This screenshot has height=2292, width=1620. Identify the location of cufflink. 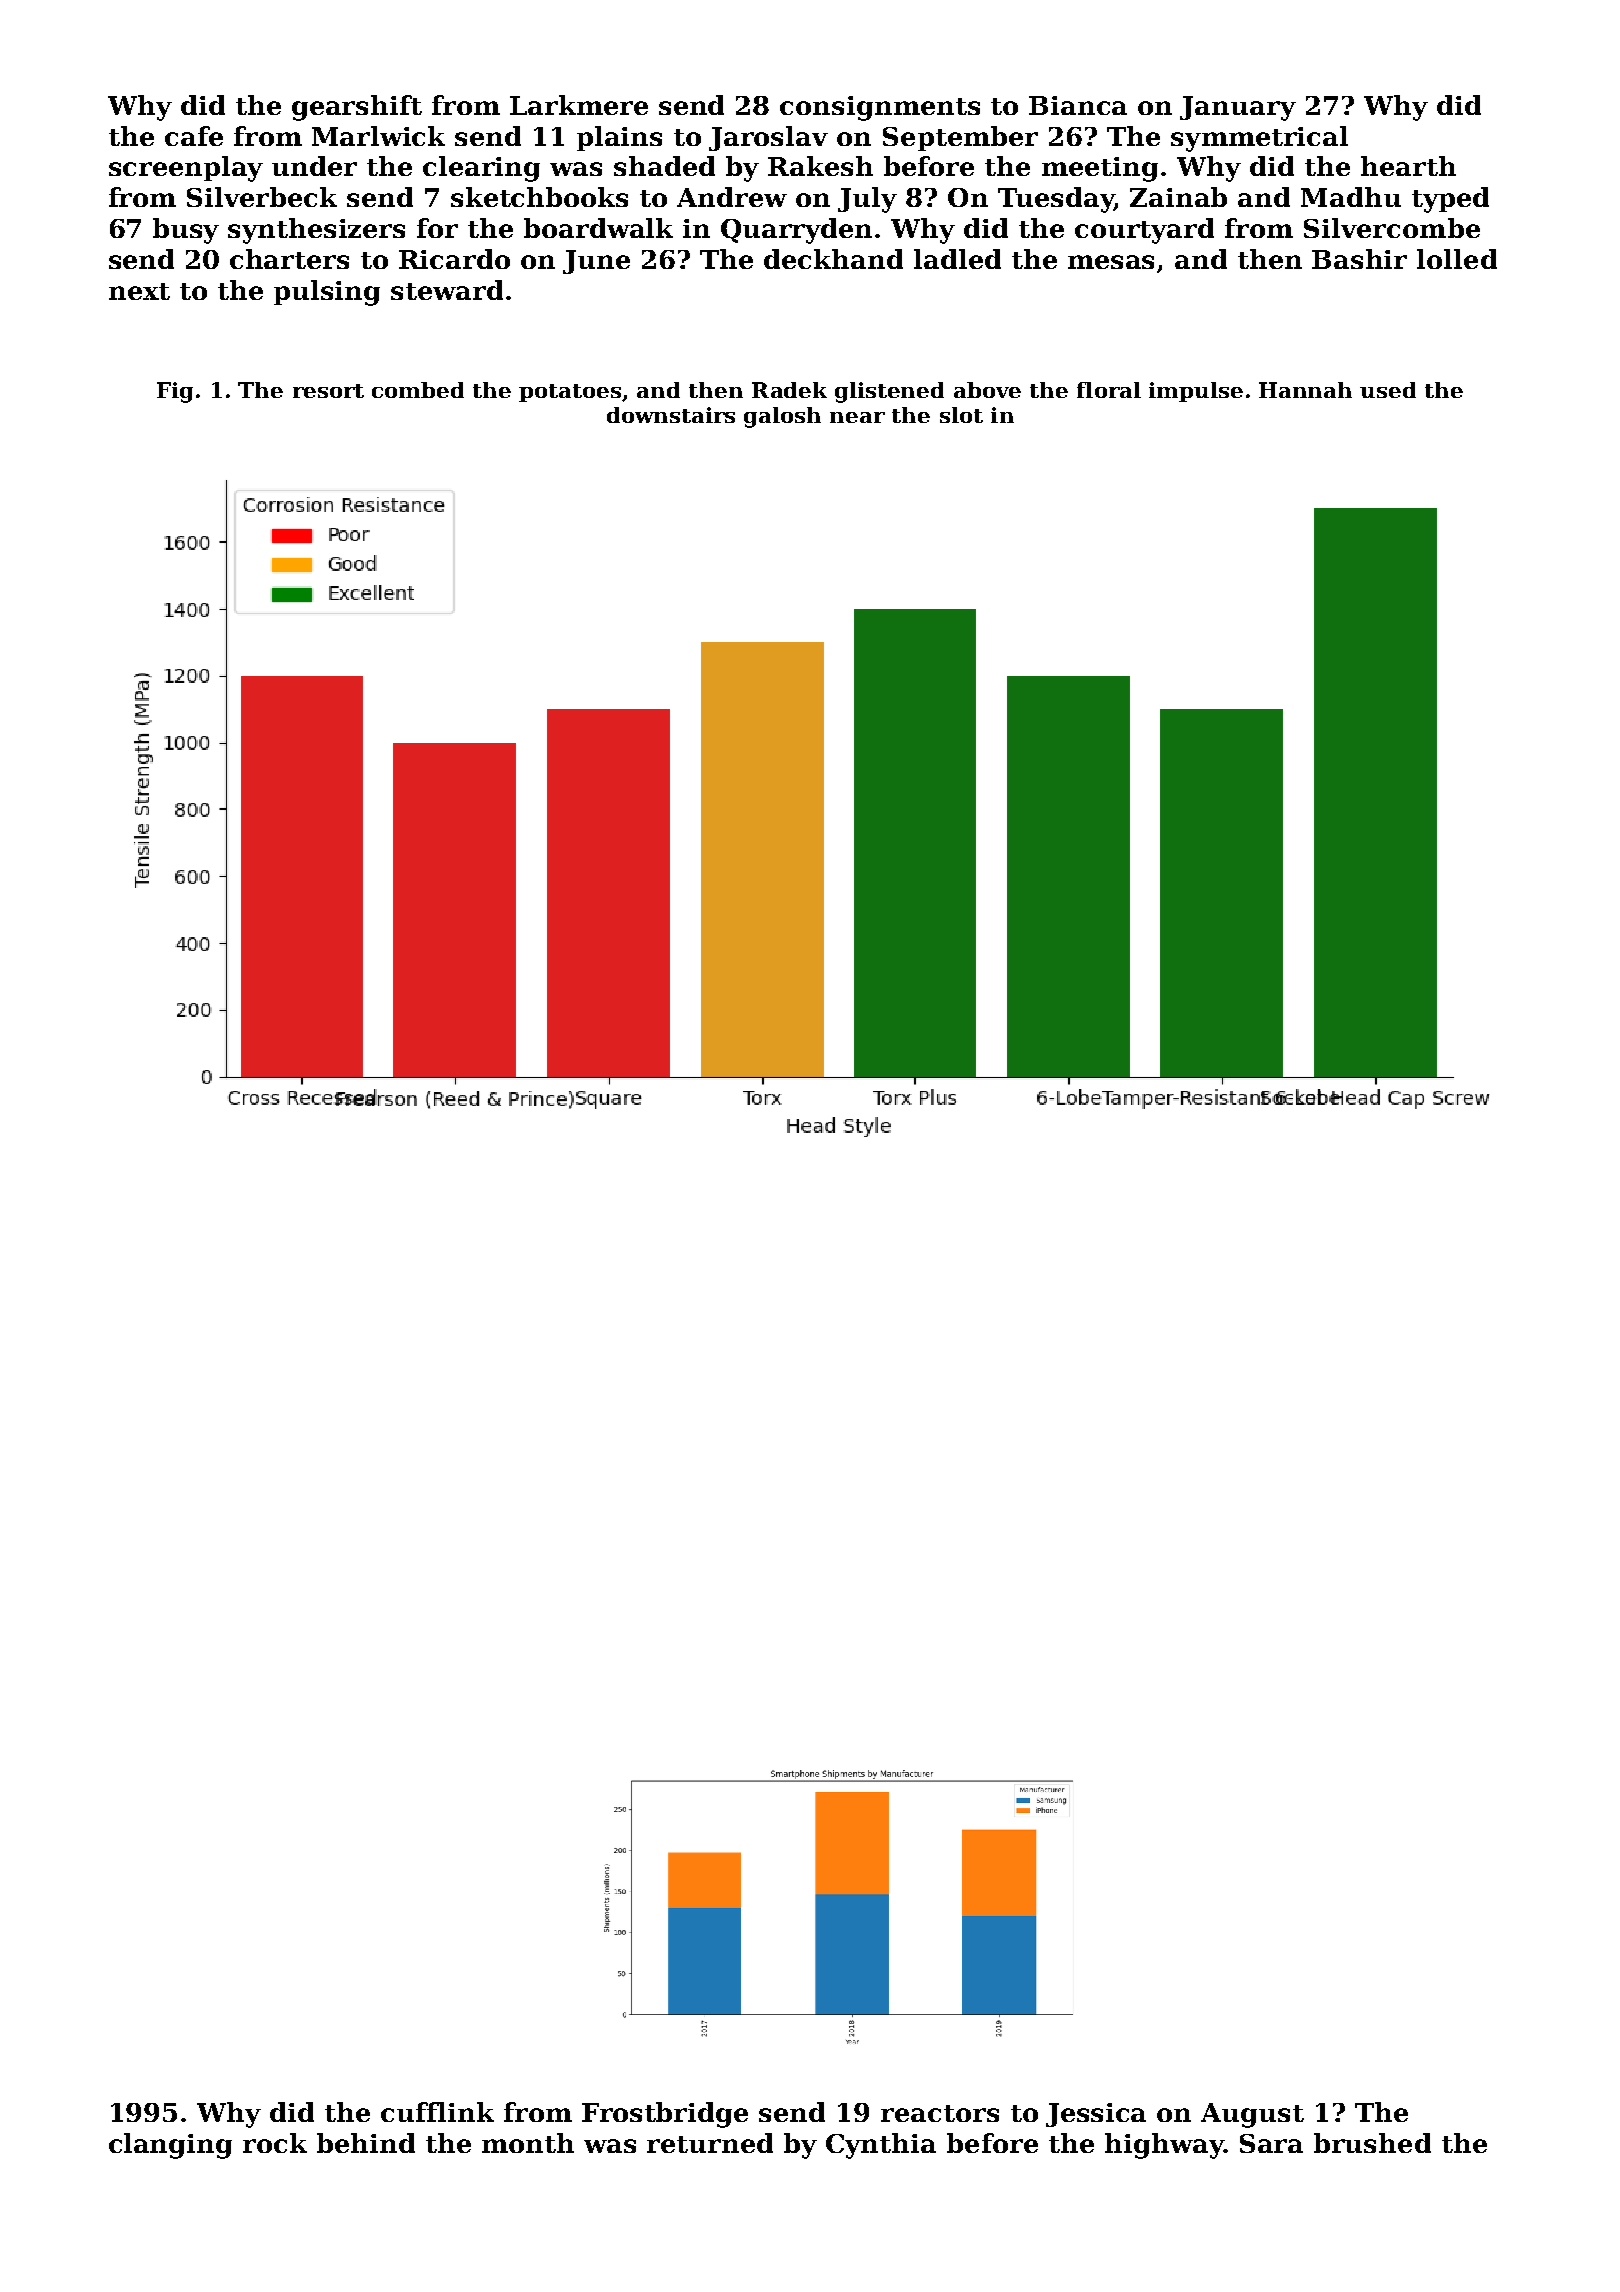
(437, 2112).
